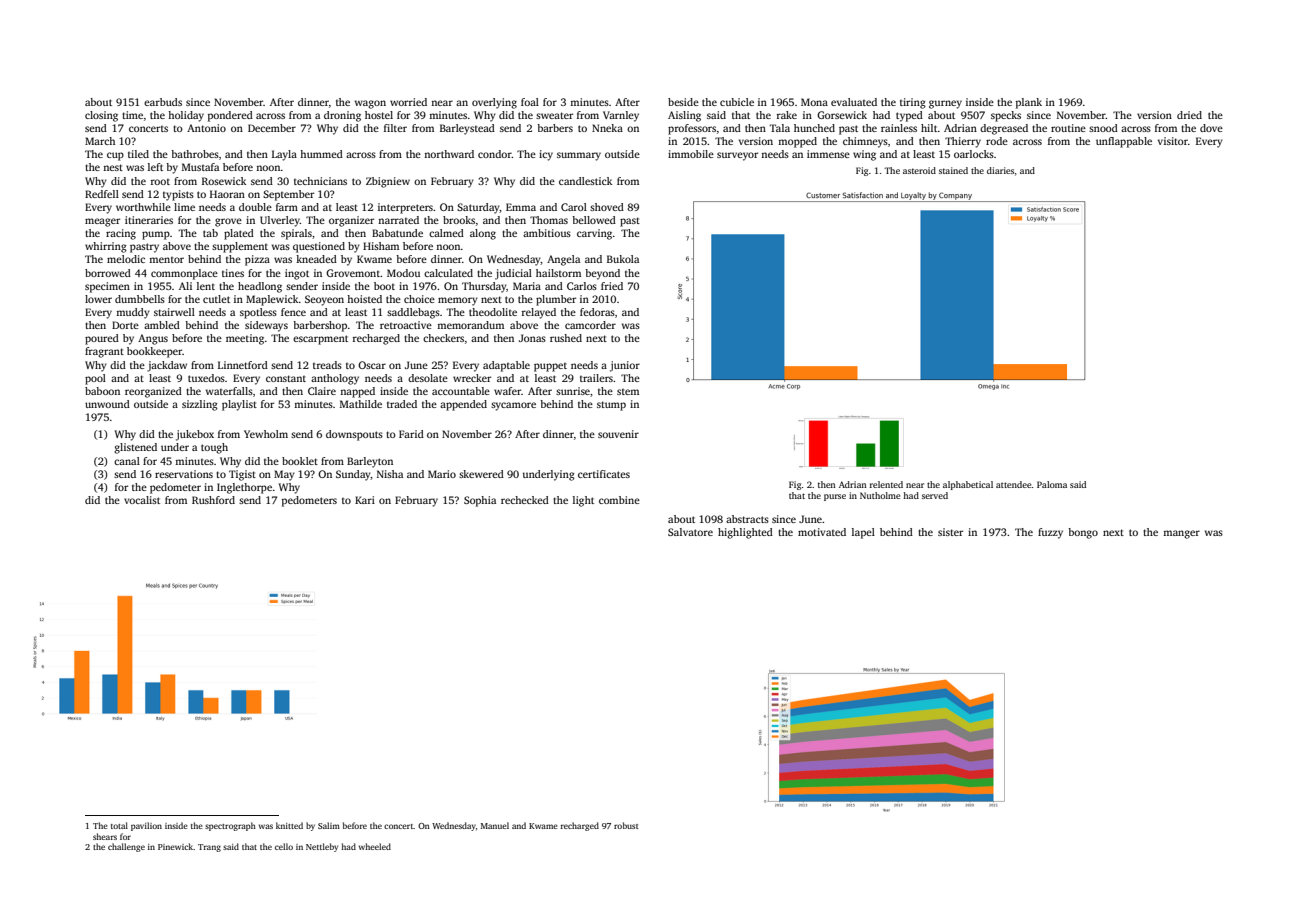 This page has width=1308, height=924. I want to click on robust, so click(626, 825).
